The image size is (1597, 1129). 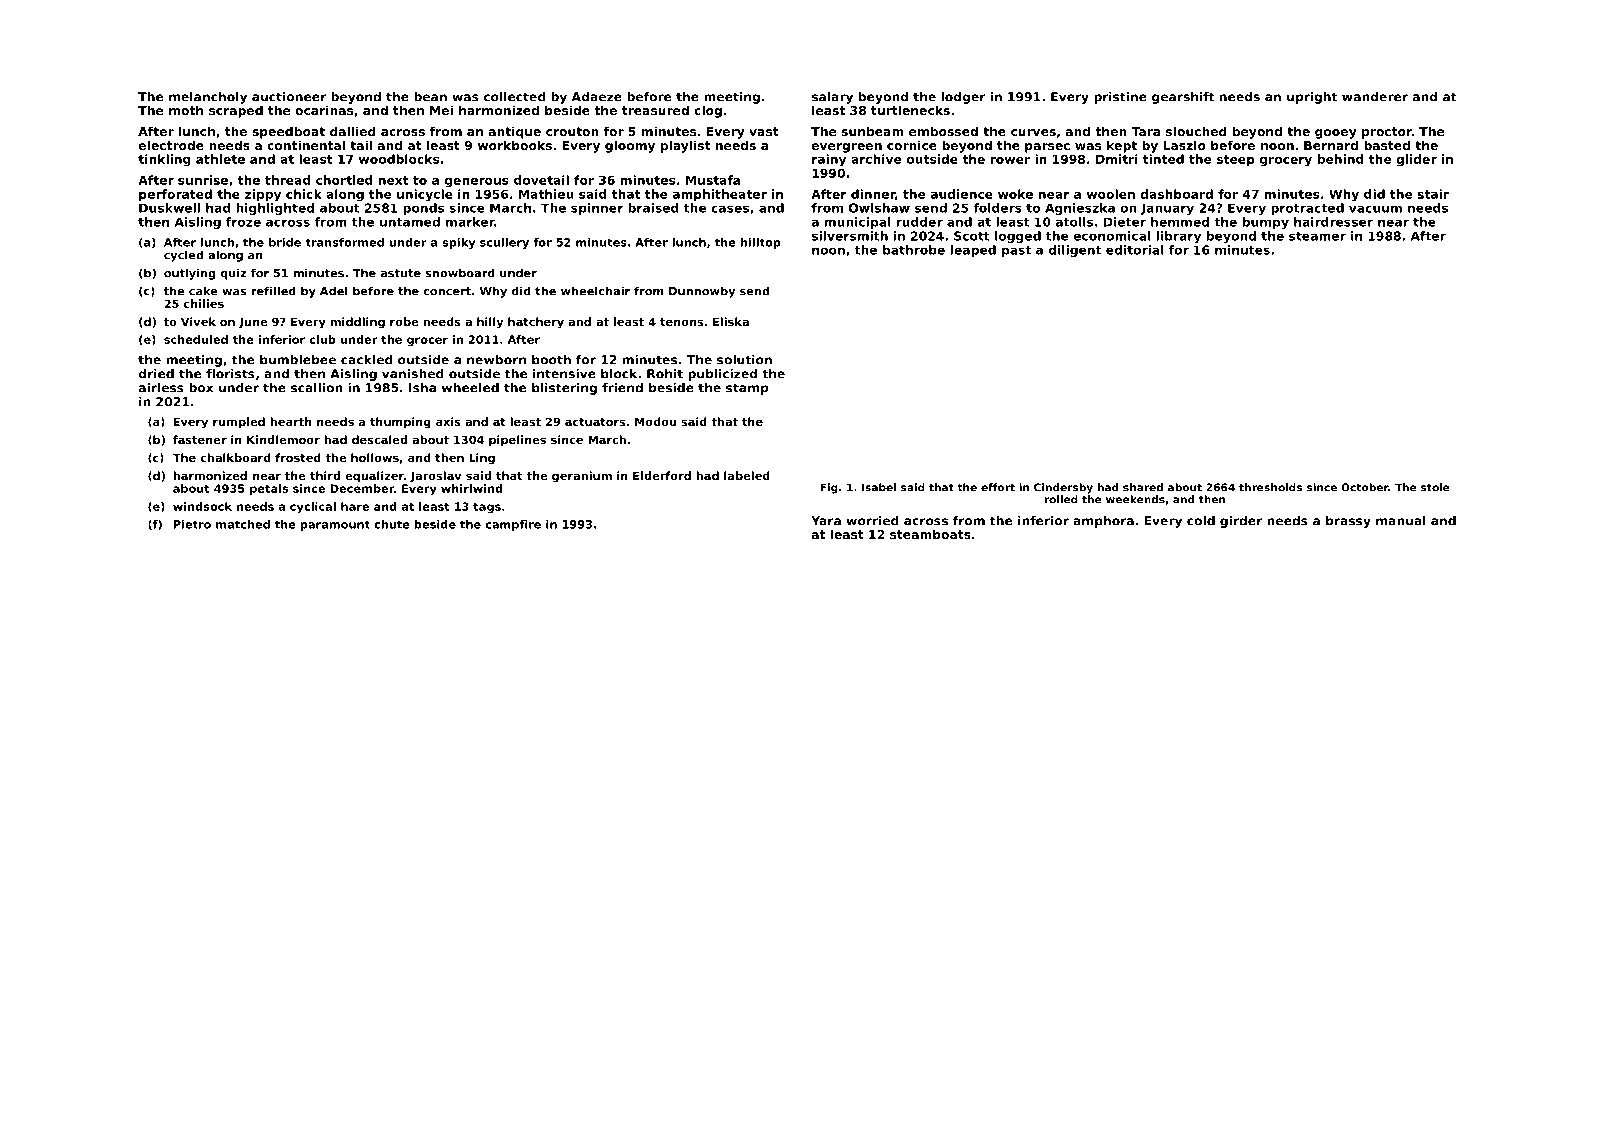 What do you see at coordinates (344, 180) in the page?
I see `chortled` at bounding box center [344, 180].
